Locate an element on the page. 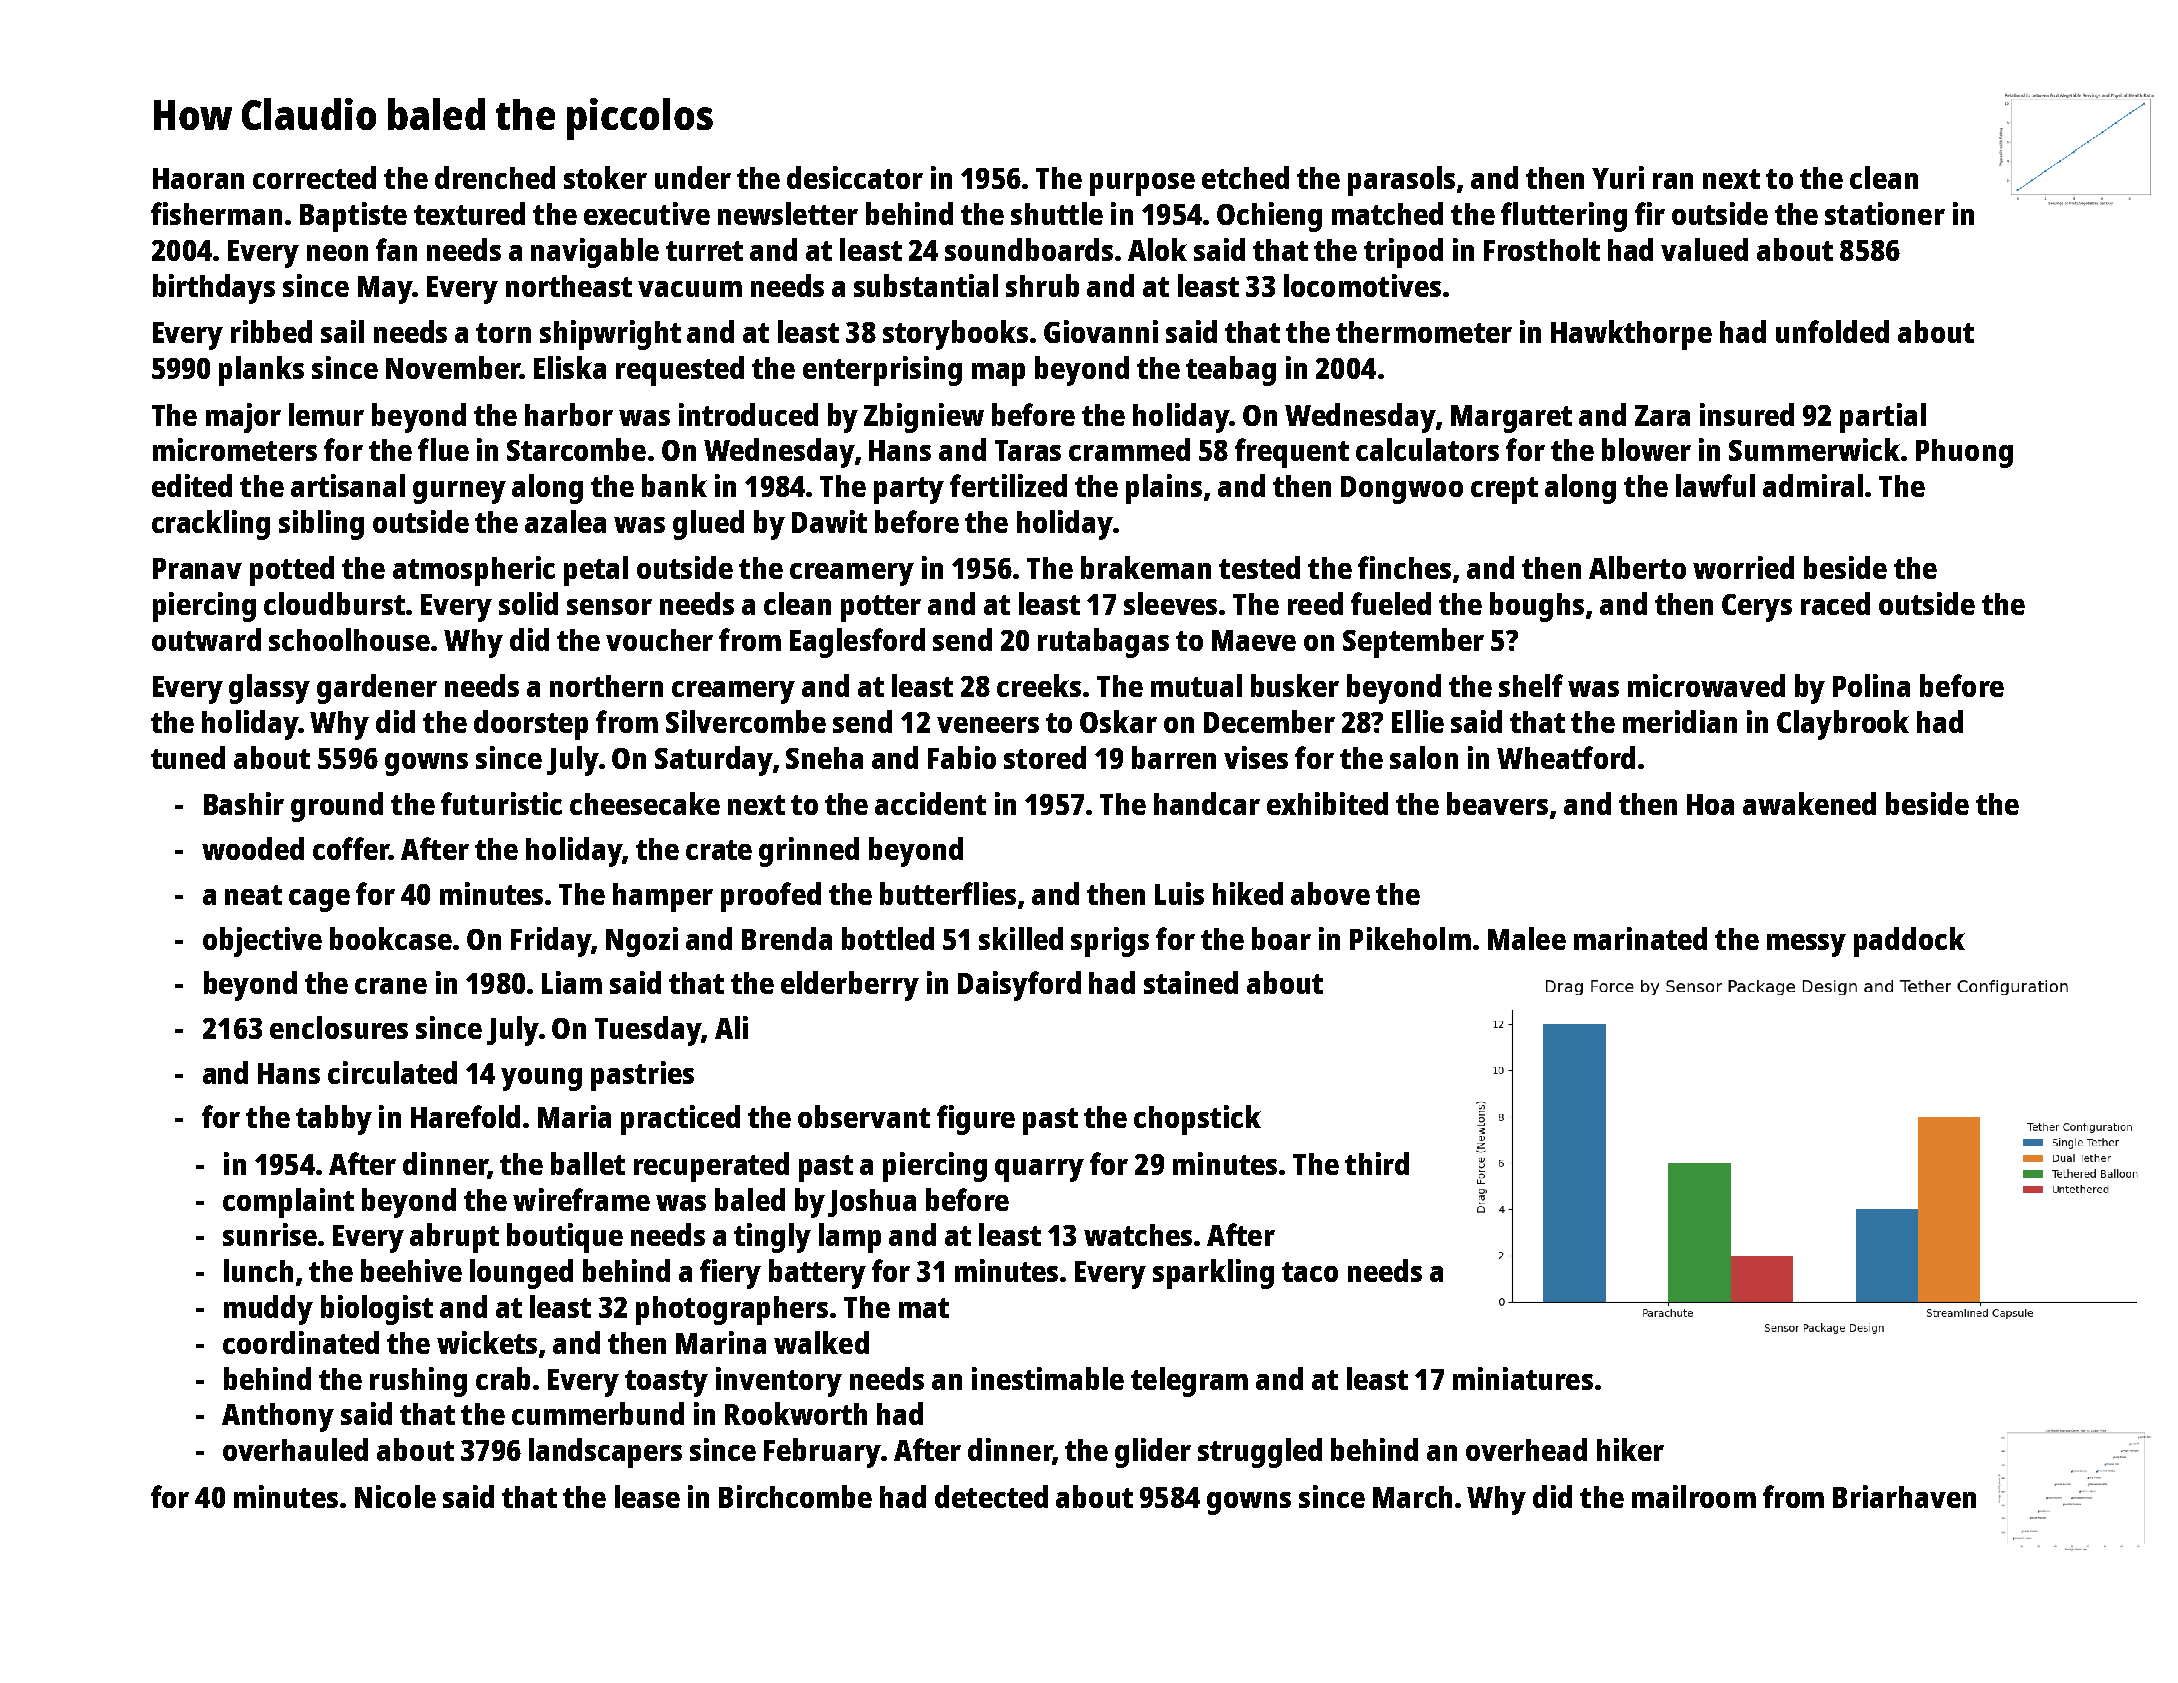  inestimable is located at coordinates (1048, 1378).
